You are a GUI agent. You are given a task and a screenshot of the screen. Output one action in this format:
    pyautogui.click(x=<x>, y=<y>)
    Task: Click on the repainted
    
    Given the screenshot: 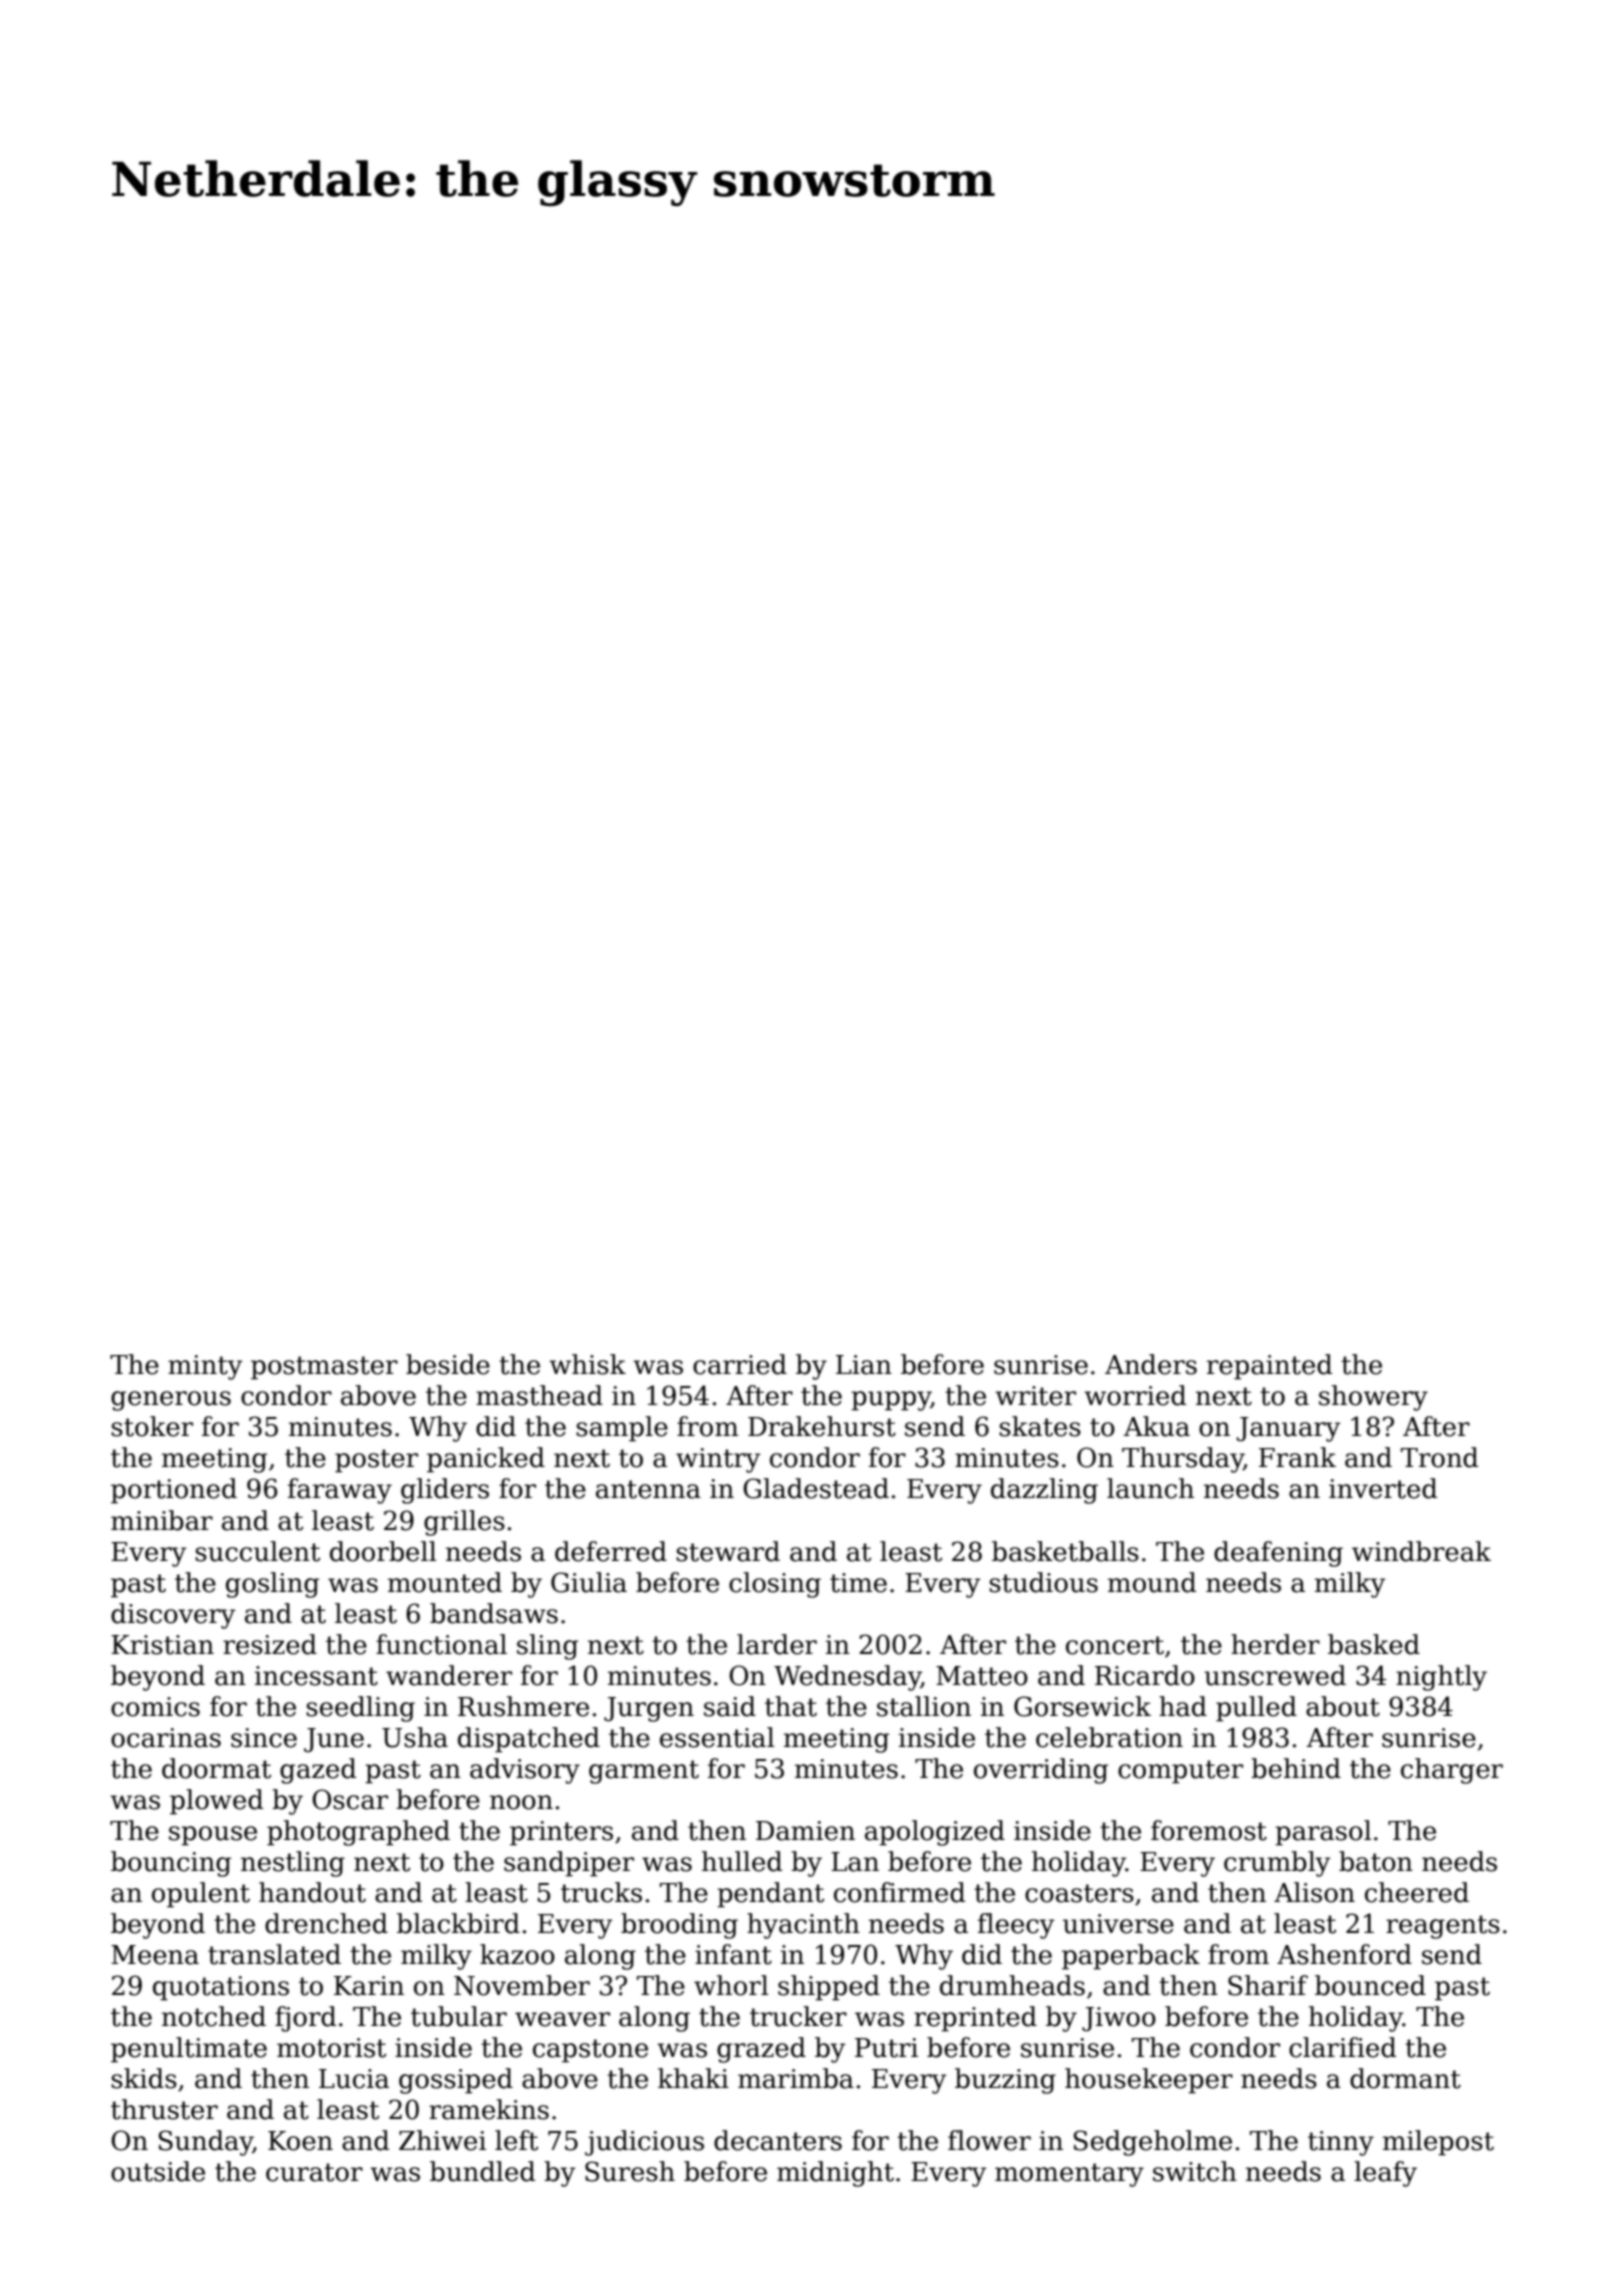 What is the action you would take?
    pyautogui.click(x=1269, y=1367)
